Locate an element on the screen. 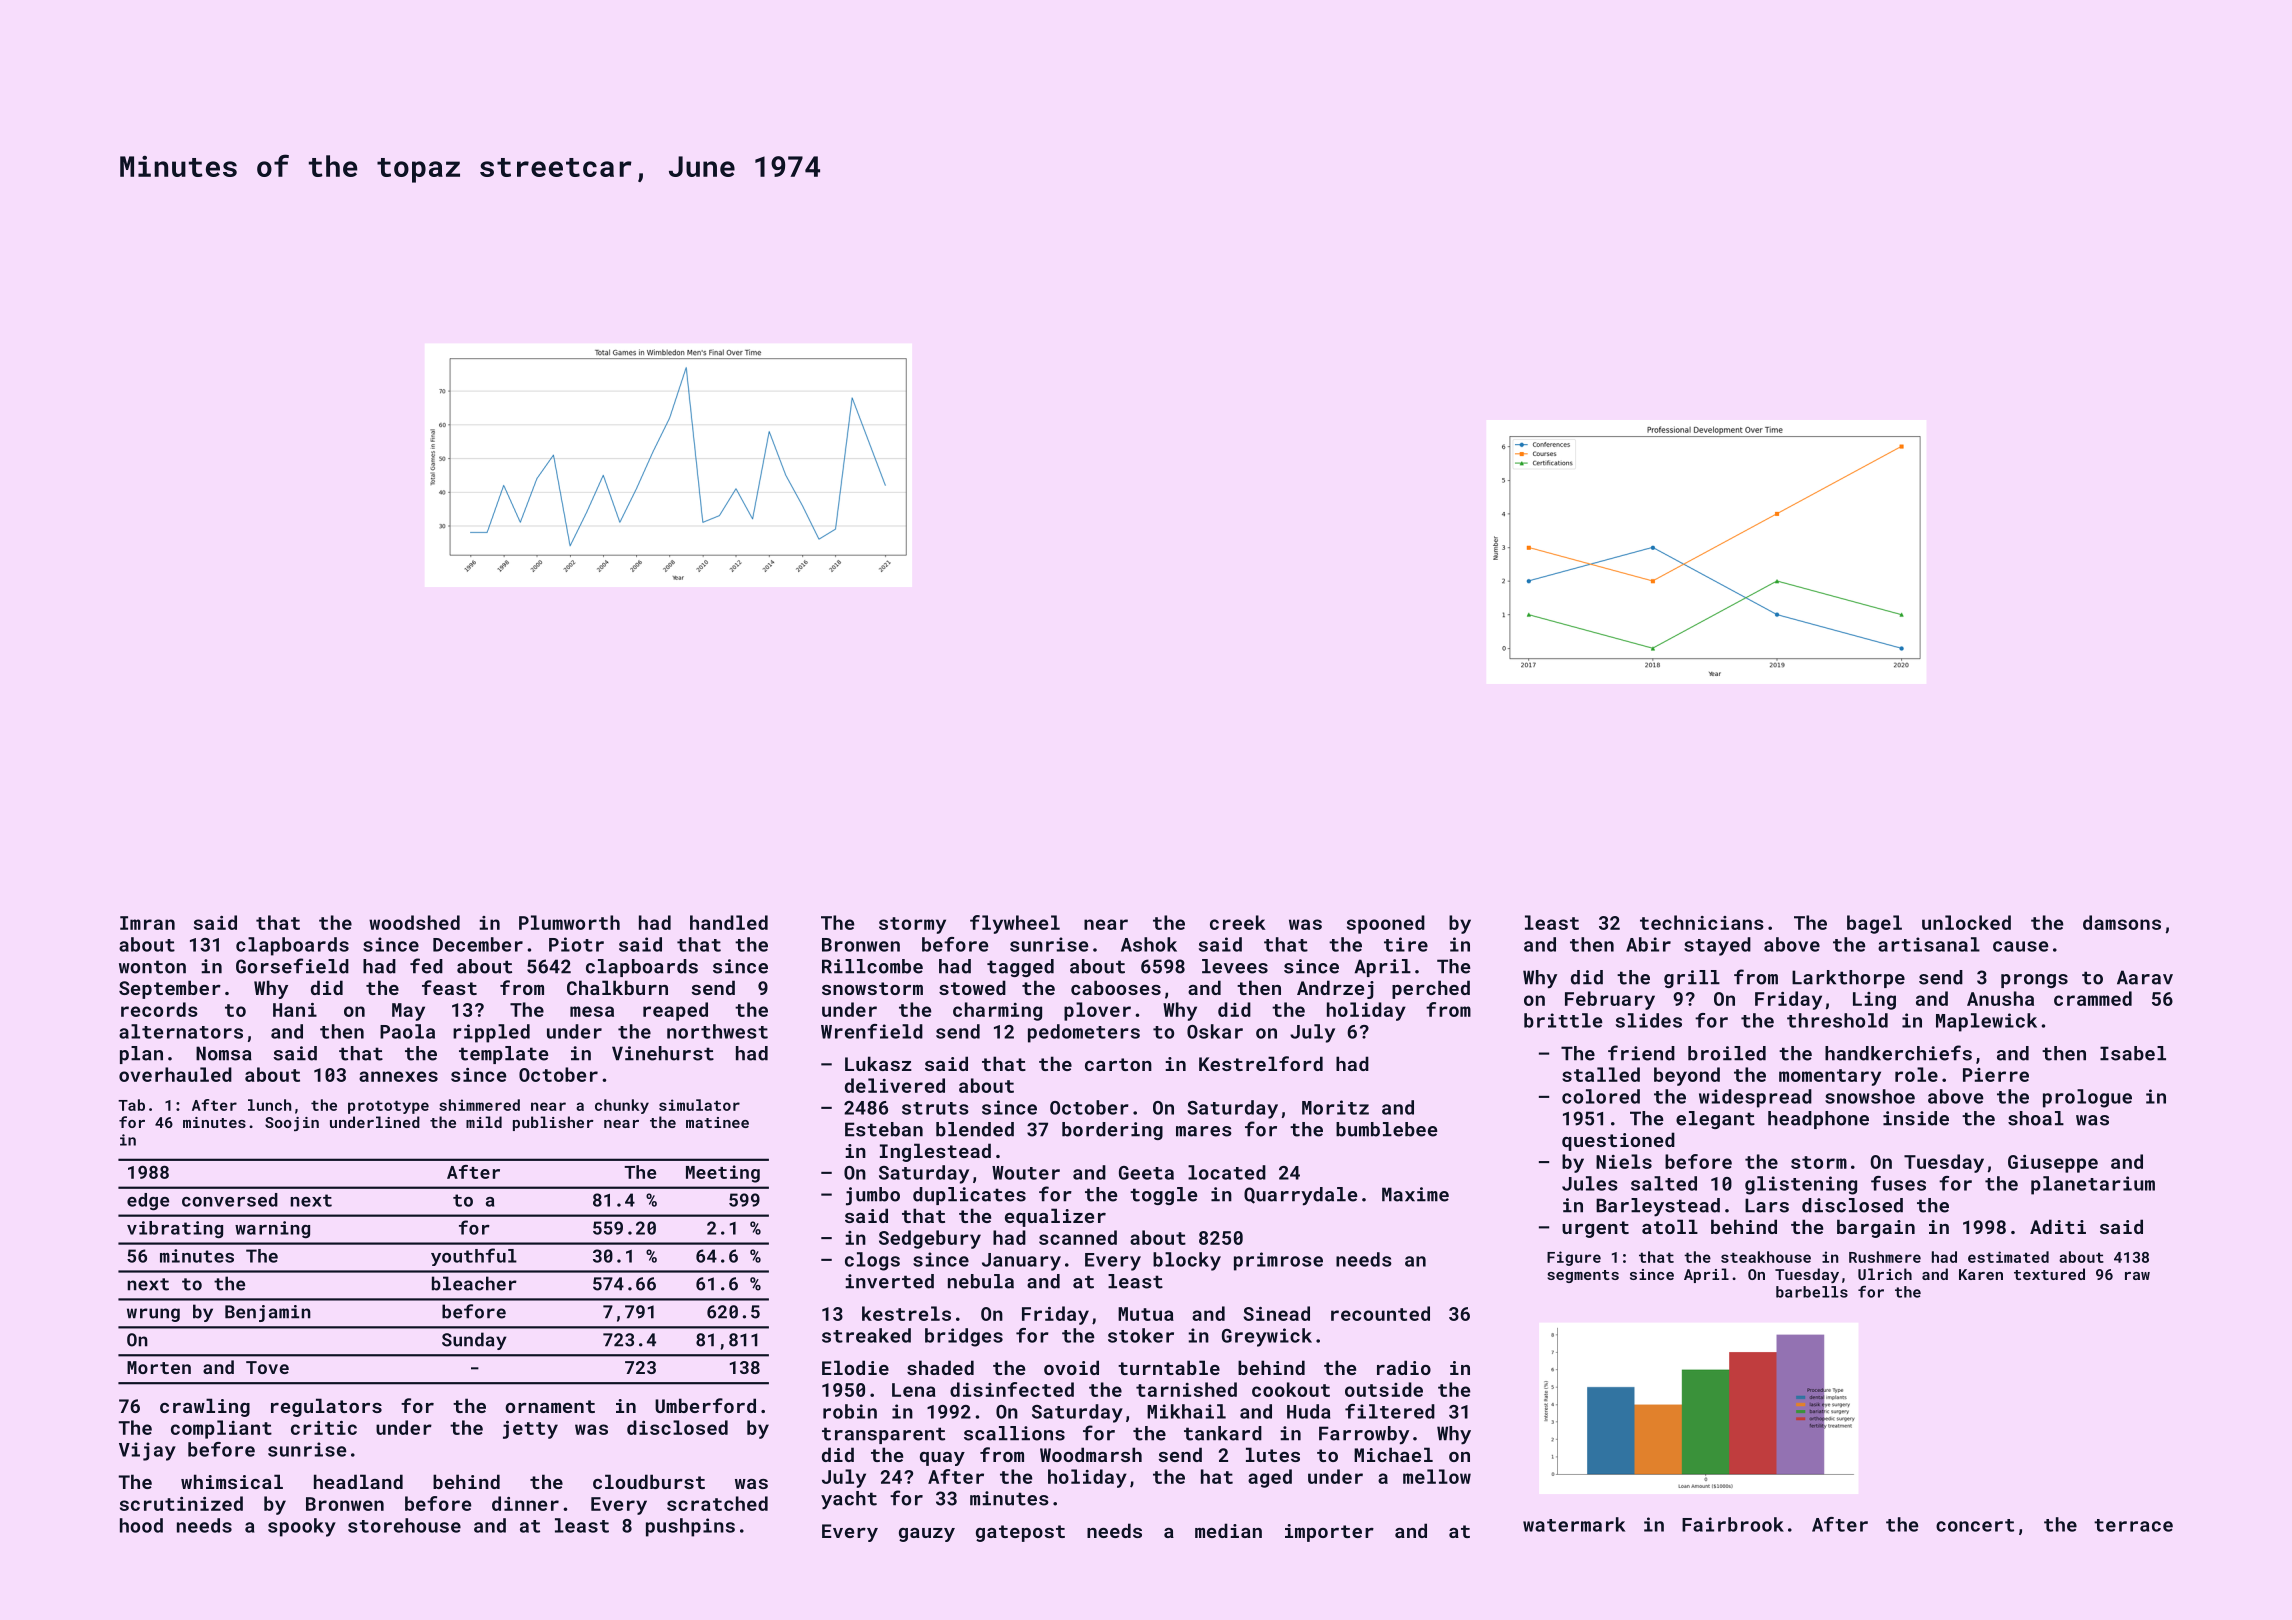  bagel is located at coordinates (1874, 924).
